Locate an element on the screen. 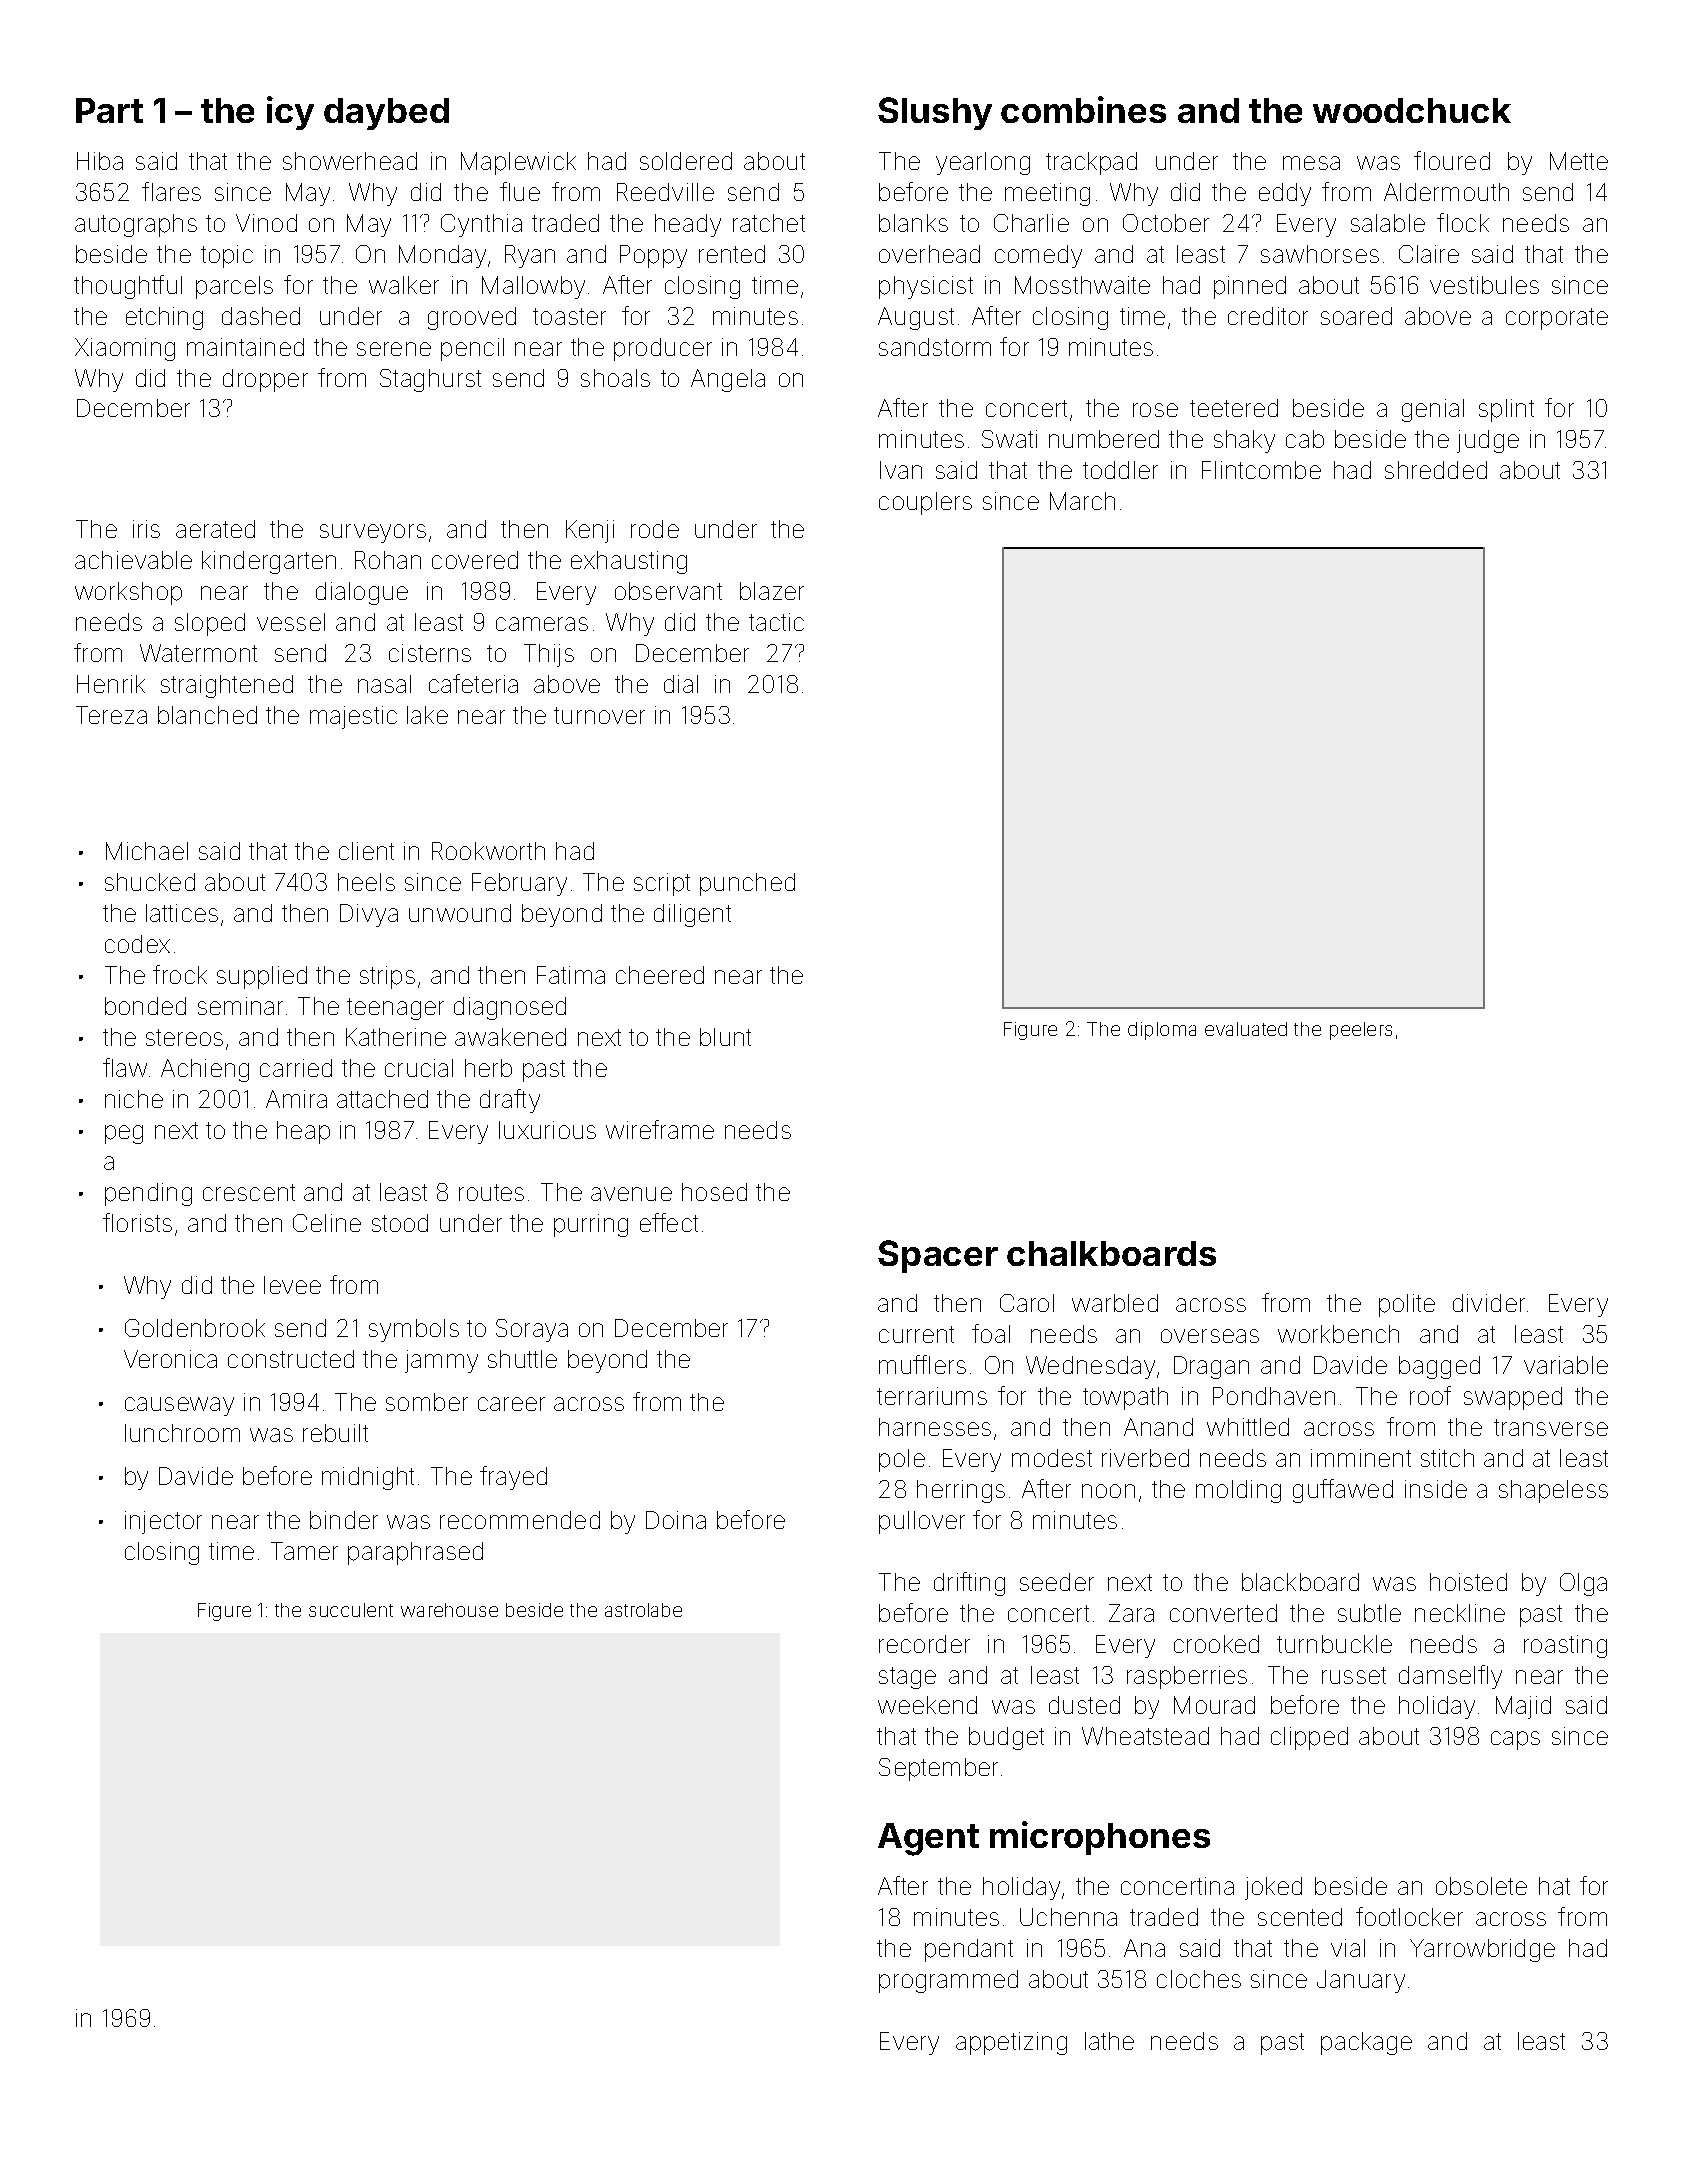 This screenshot has height=2178, width=1683. lathe is located at coordinates (1109, 2041).
